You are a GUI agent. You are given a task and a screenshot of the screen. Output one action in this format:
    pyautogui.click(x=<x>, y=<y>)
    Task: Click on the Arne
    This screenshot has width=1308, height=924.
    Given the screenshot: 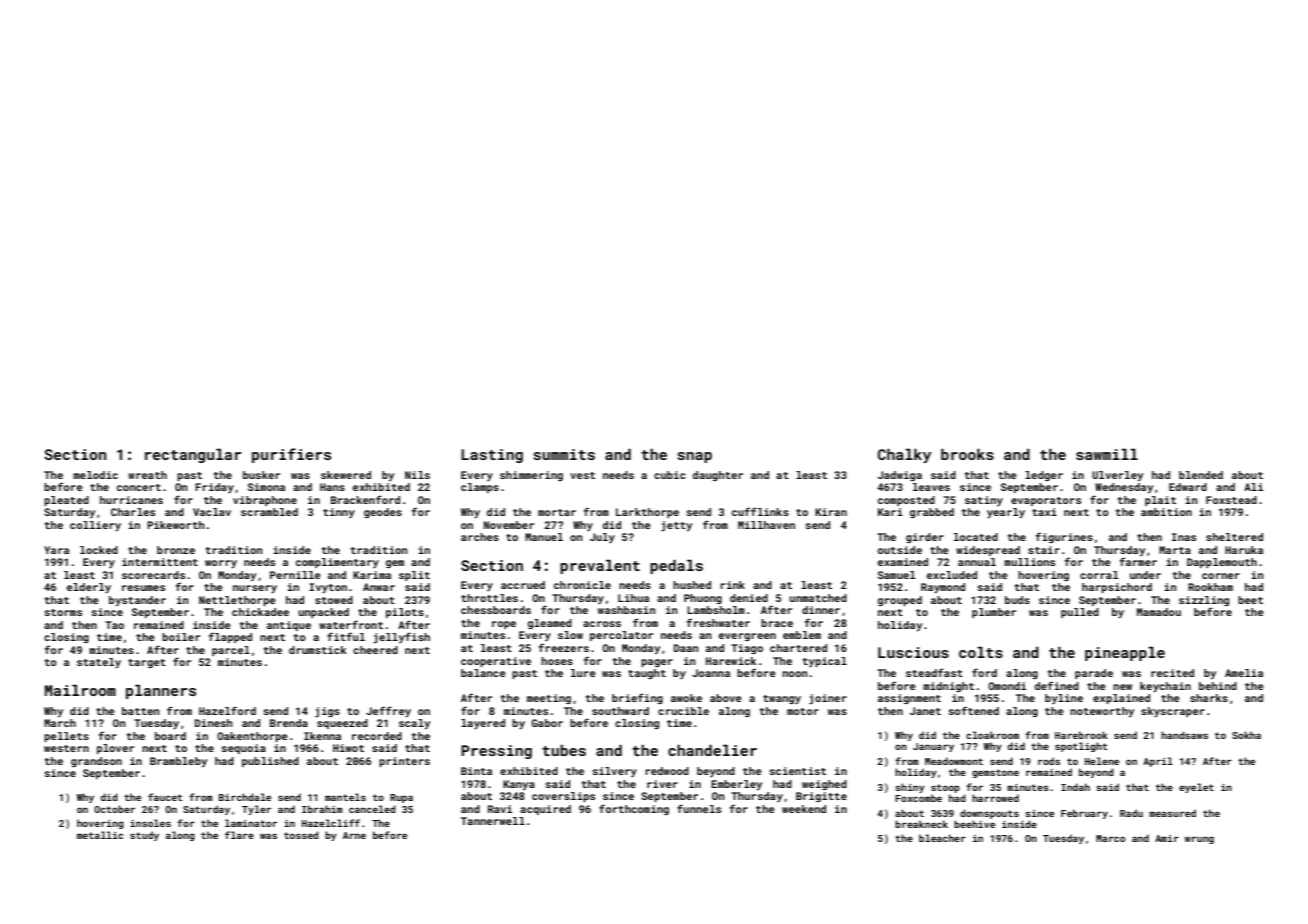 What is the action you would take?
    pyautogui.click(x=354, y=835)
